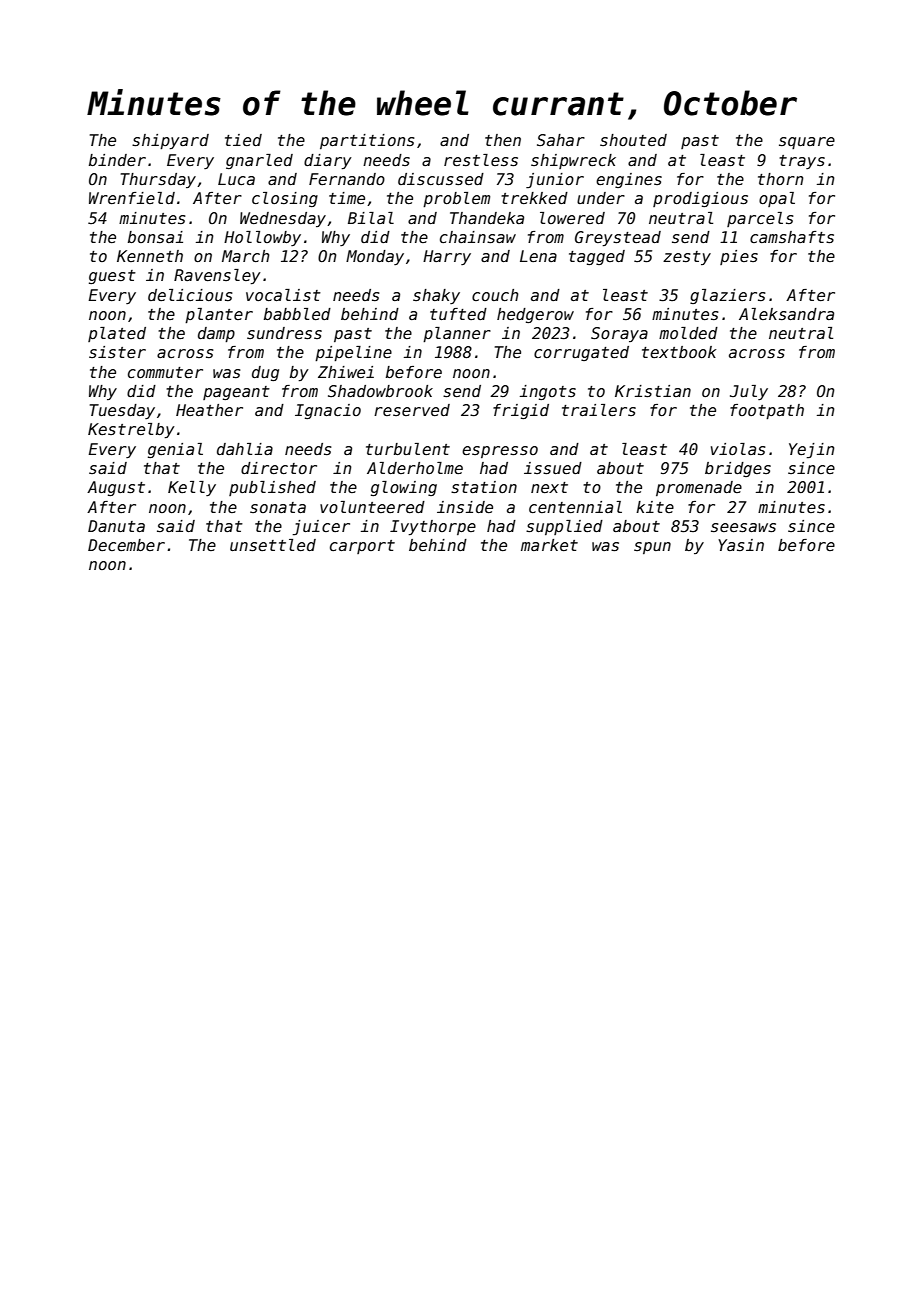  Describe the element at coordinates (380, 391) in the image. I see `Shadowbrook` at that location.
